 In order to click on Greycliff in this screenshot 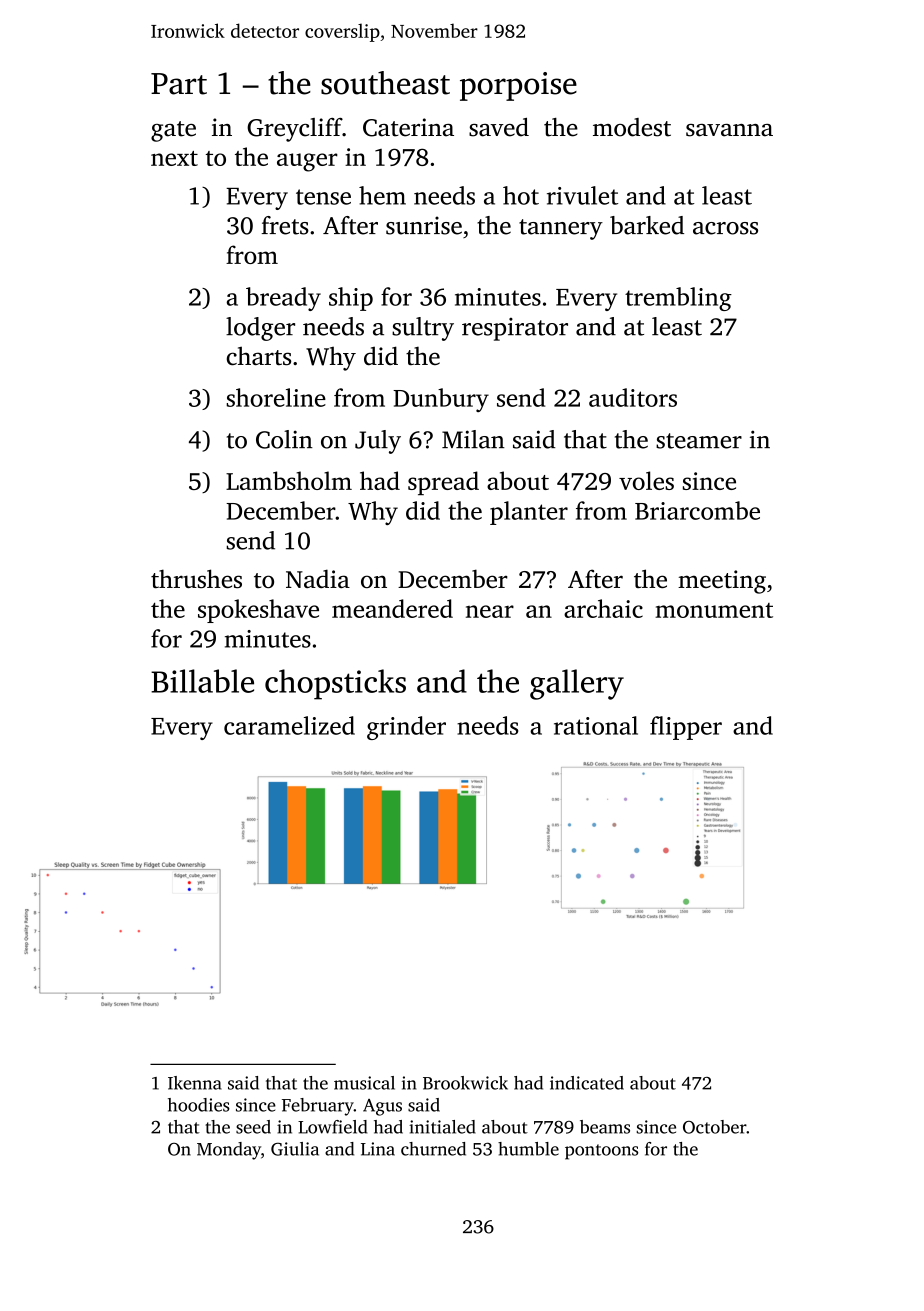, I will do `click(294, 130)`.
